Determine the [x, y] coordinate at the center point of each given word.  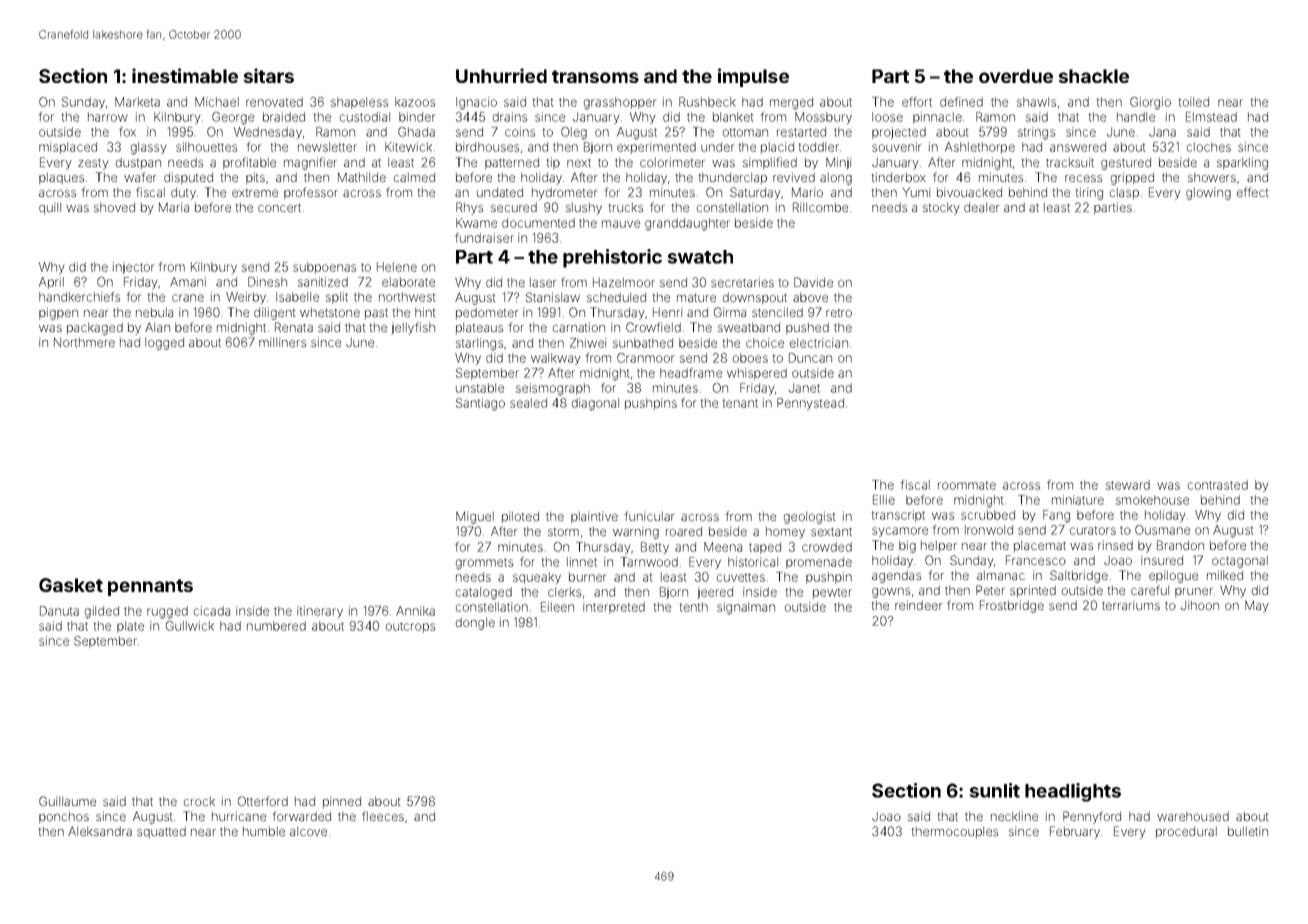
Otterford [263, 801]
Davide [813, 282]
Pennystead [810, 404]
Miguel [475, 517]
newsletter [327, 147]
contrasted [1218, 485]
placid [777, 148]
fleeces [383, 816]
